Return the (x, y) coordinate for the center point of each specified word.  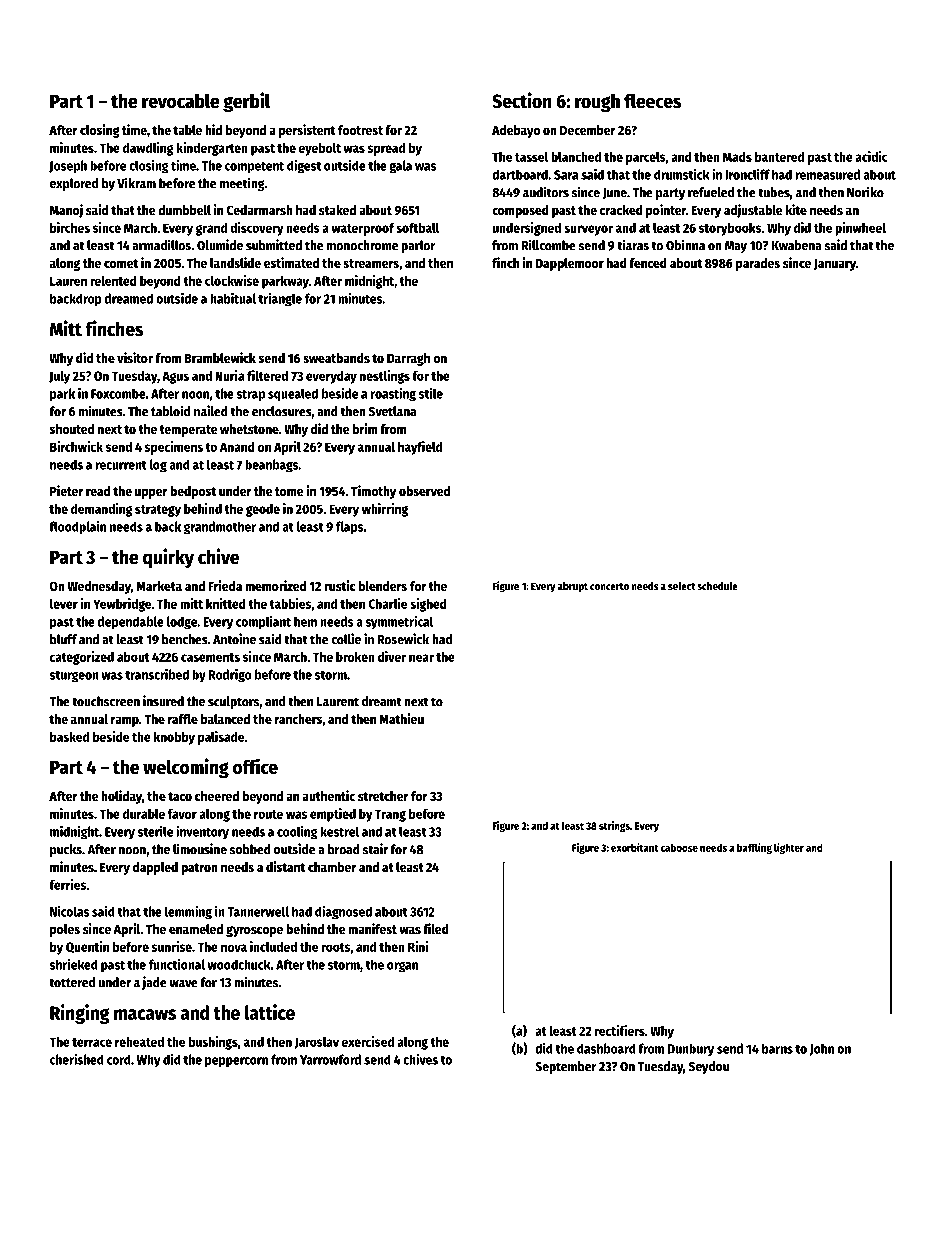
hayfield (420, 448)
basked (69, 736)
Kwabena (796, 245)
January (835, 265)
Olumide (220, 245)
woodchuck (239, 964)
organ (402, 967)
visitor (135, 357)
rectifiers (620, 1030)
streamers (371, 263)
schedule (717, 586)
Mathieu (401, 718)
